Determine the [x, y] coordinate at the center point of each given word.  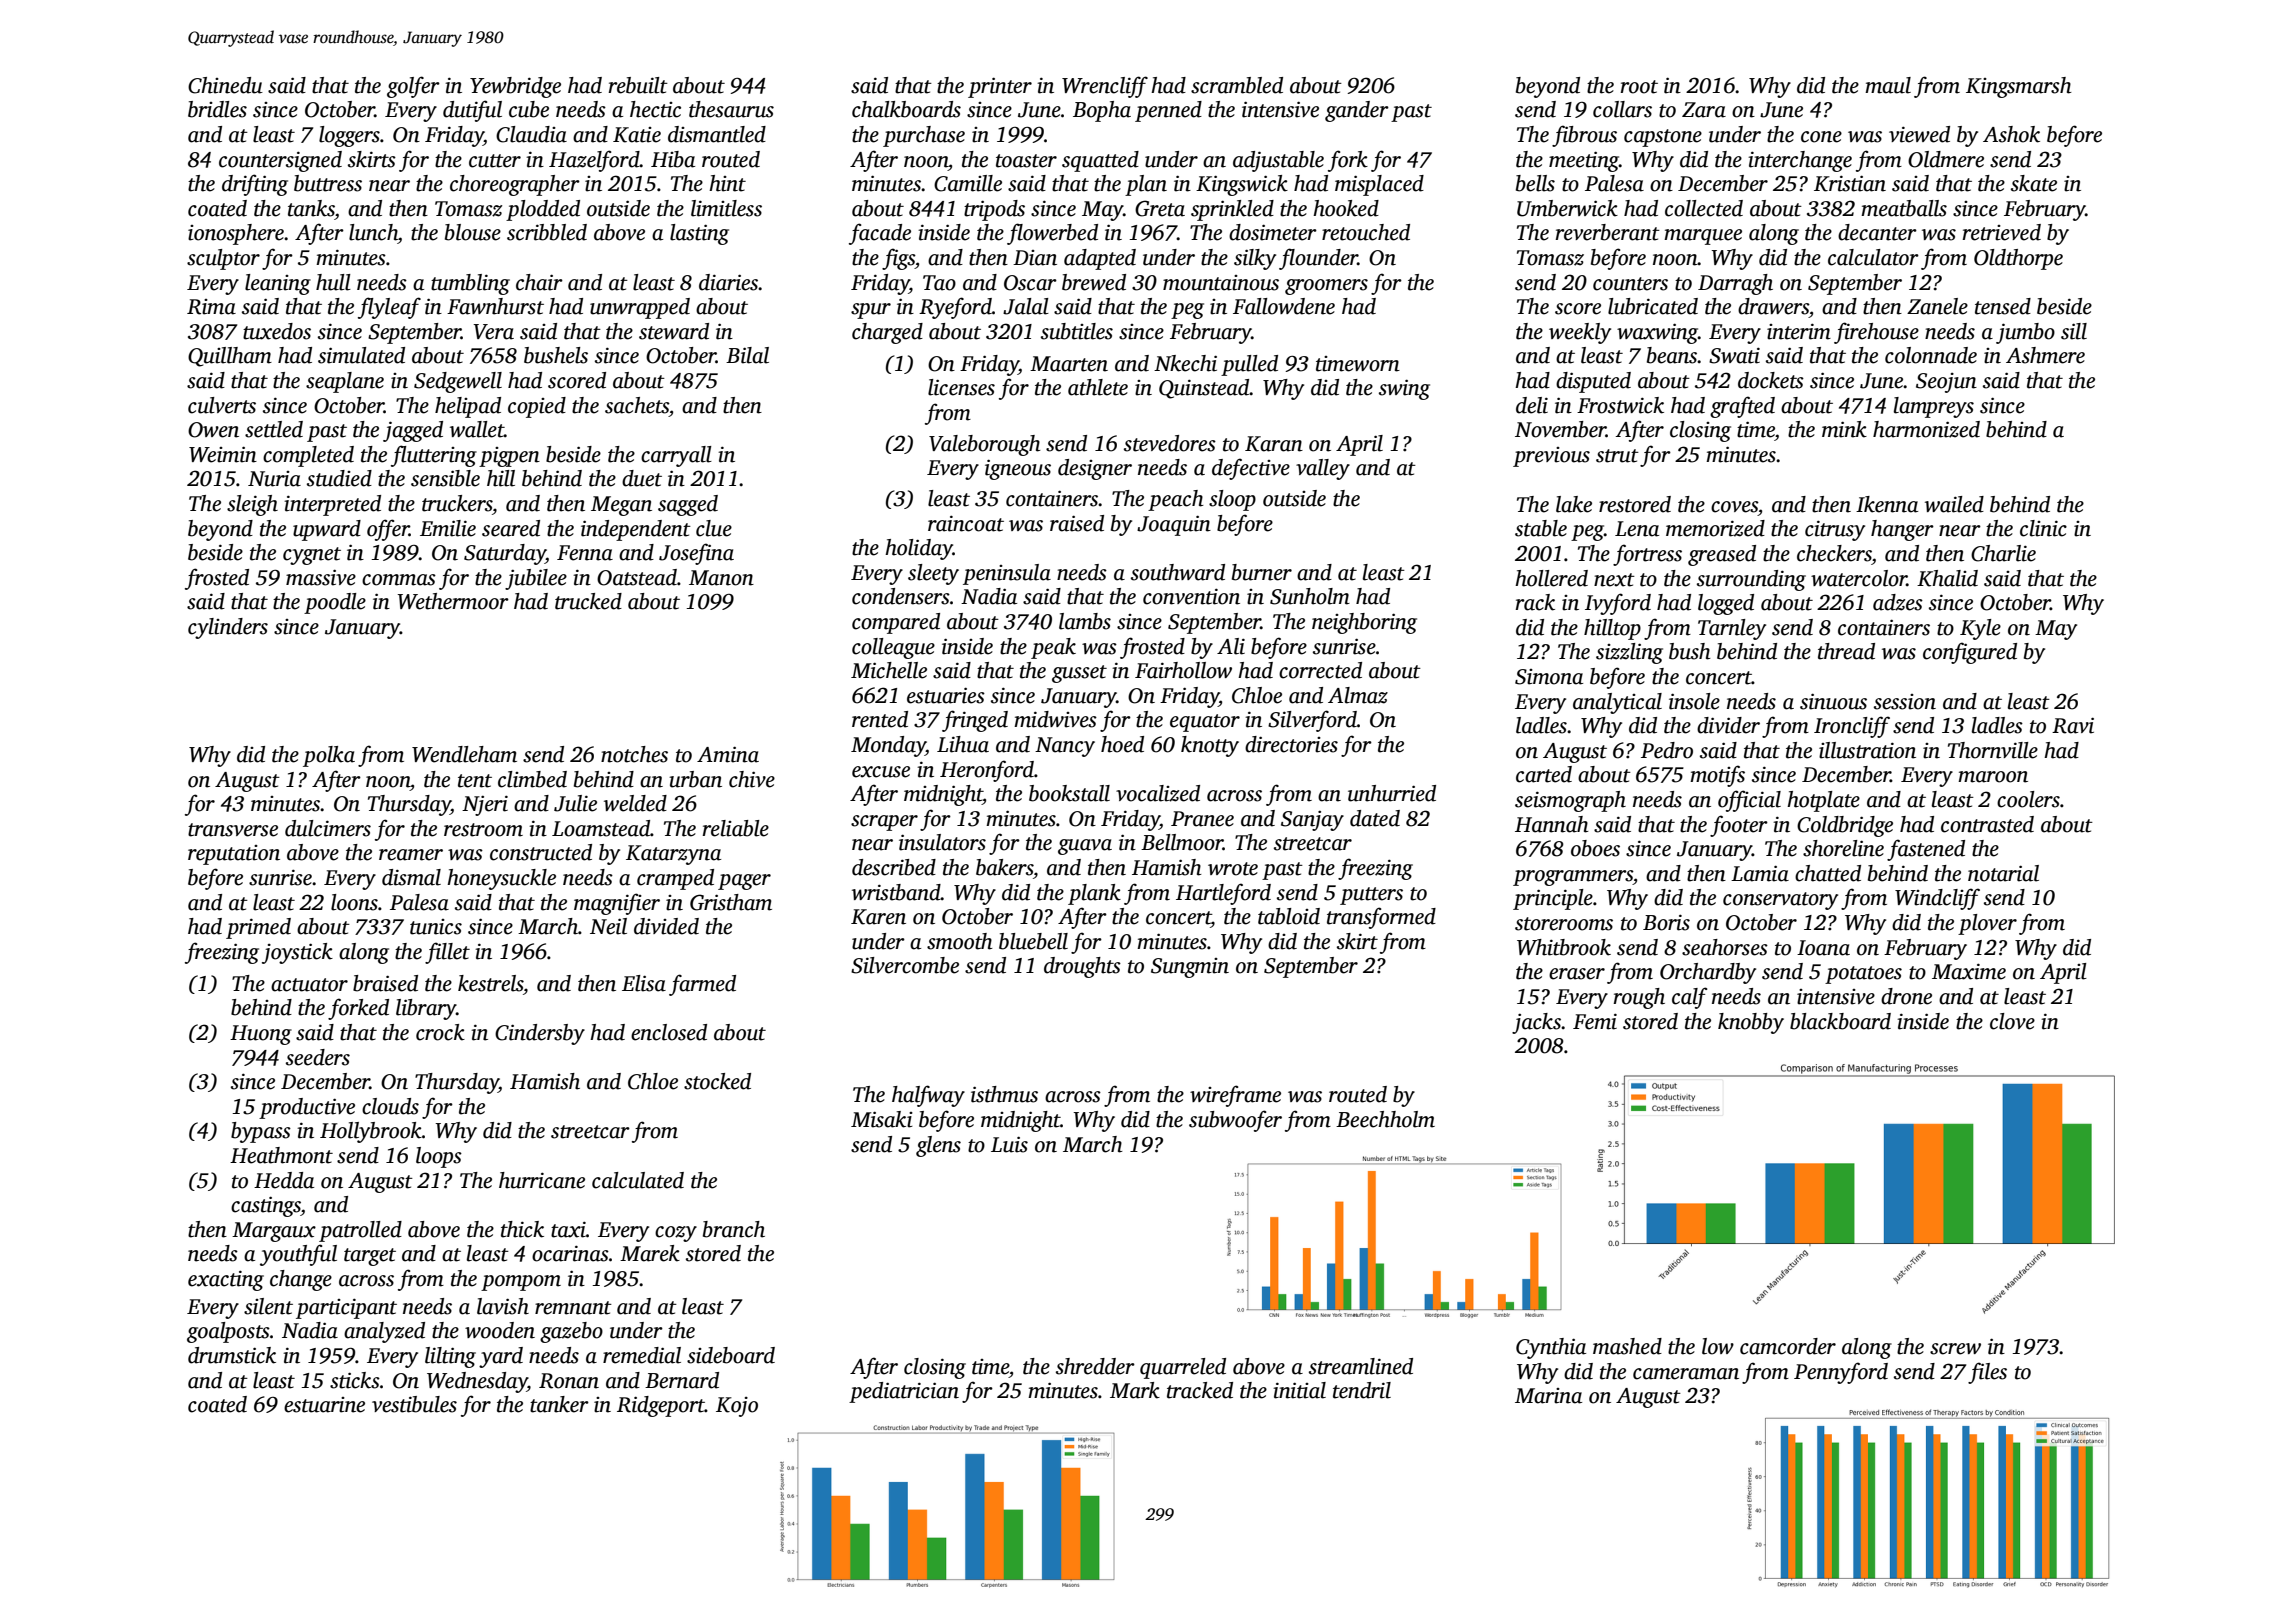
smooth [960, 941]
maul [1888, 85]
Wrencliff [1105, 87]
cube [529, 109]
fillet [447, 953]
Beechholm [1385, 1119]
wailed [1954, 504]
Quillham [230, 357]
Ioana [1823, 948]
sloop [1232, 500]
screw [1955, 1349]
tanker [559, 1404]
